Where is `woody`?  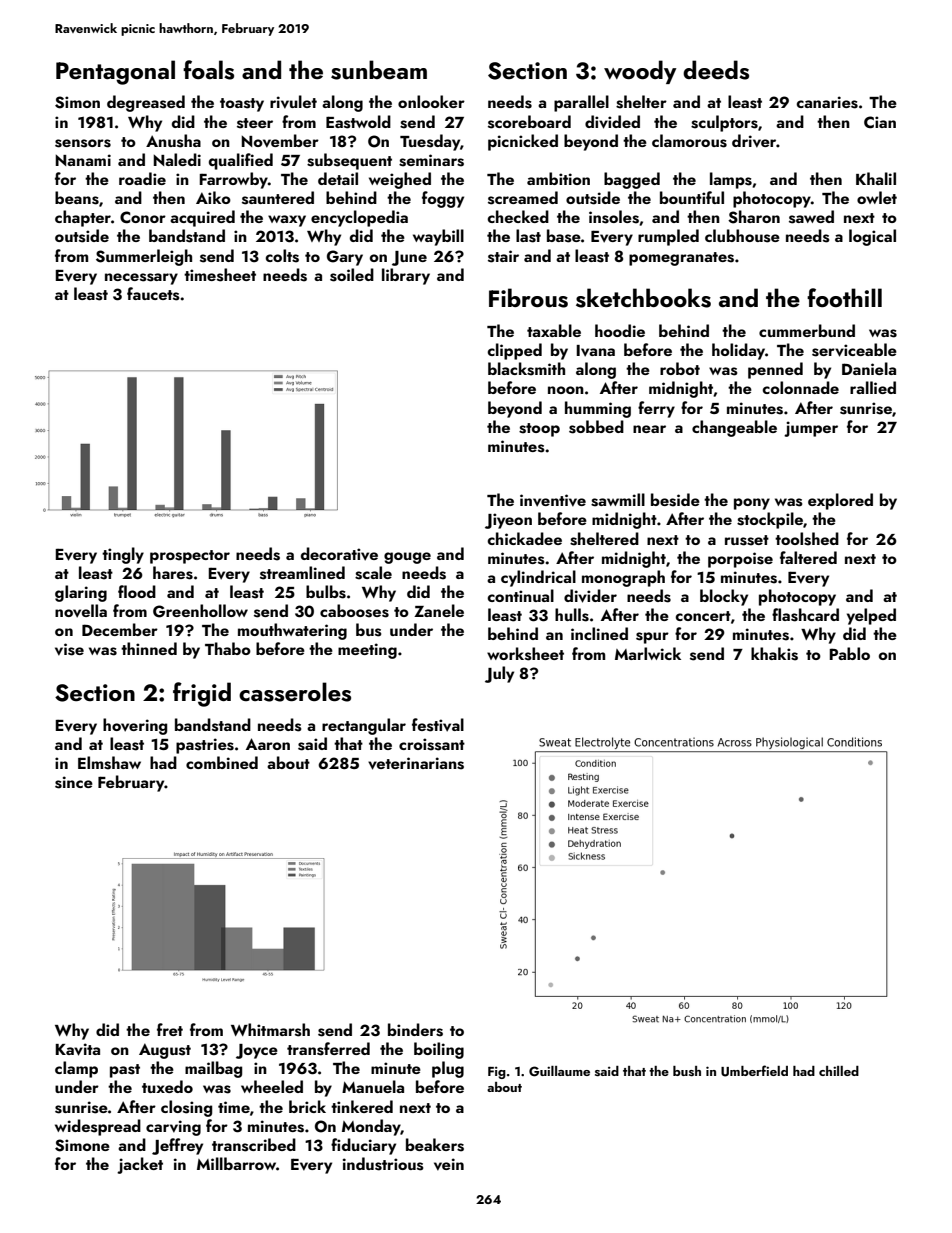 woody is located at coordinates (640, 72).
